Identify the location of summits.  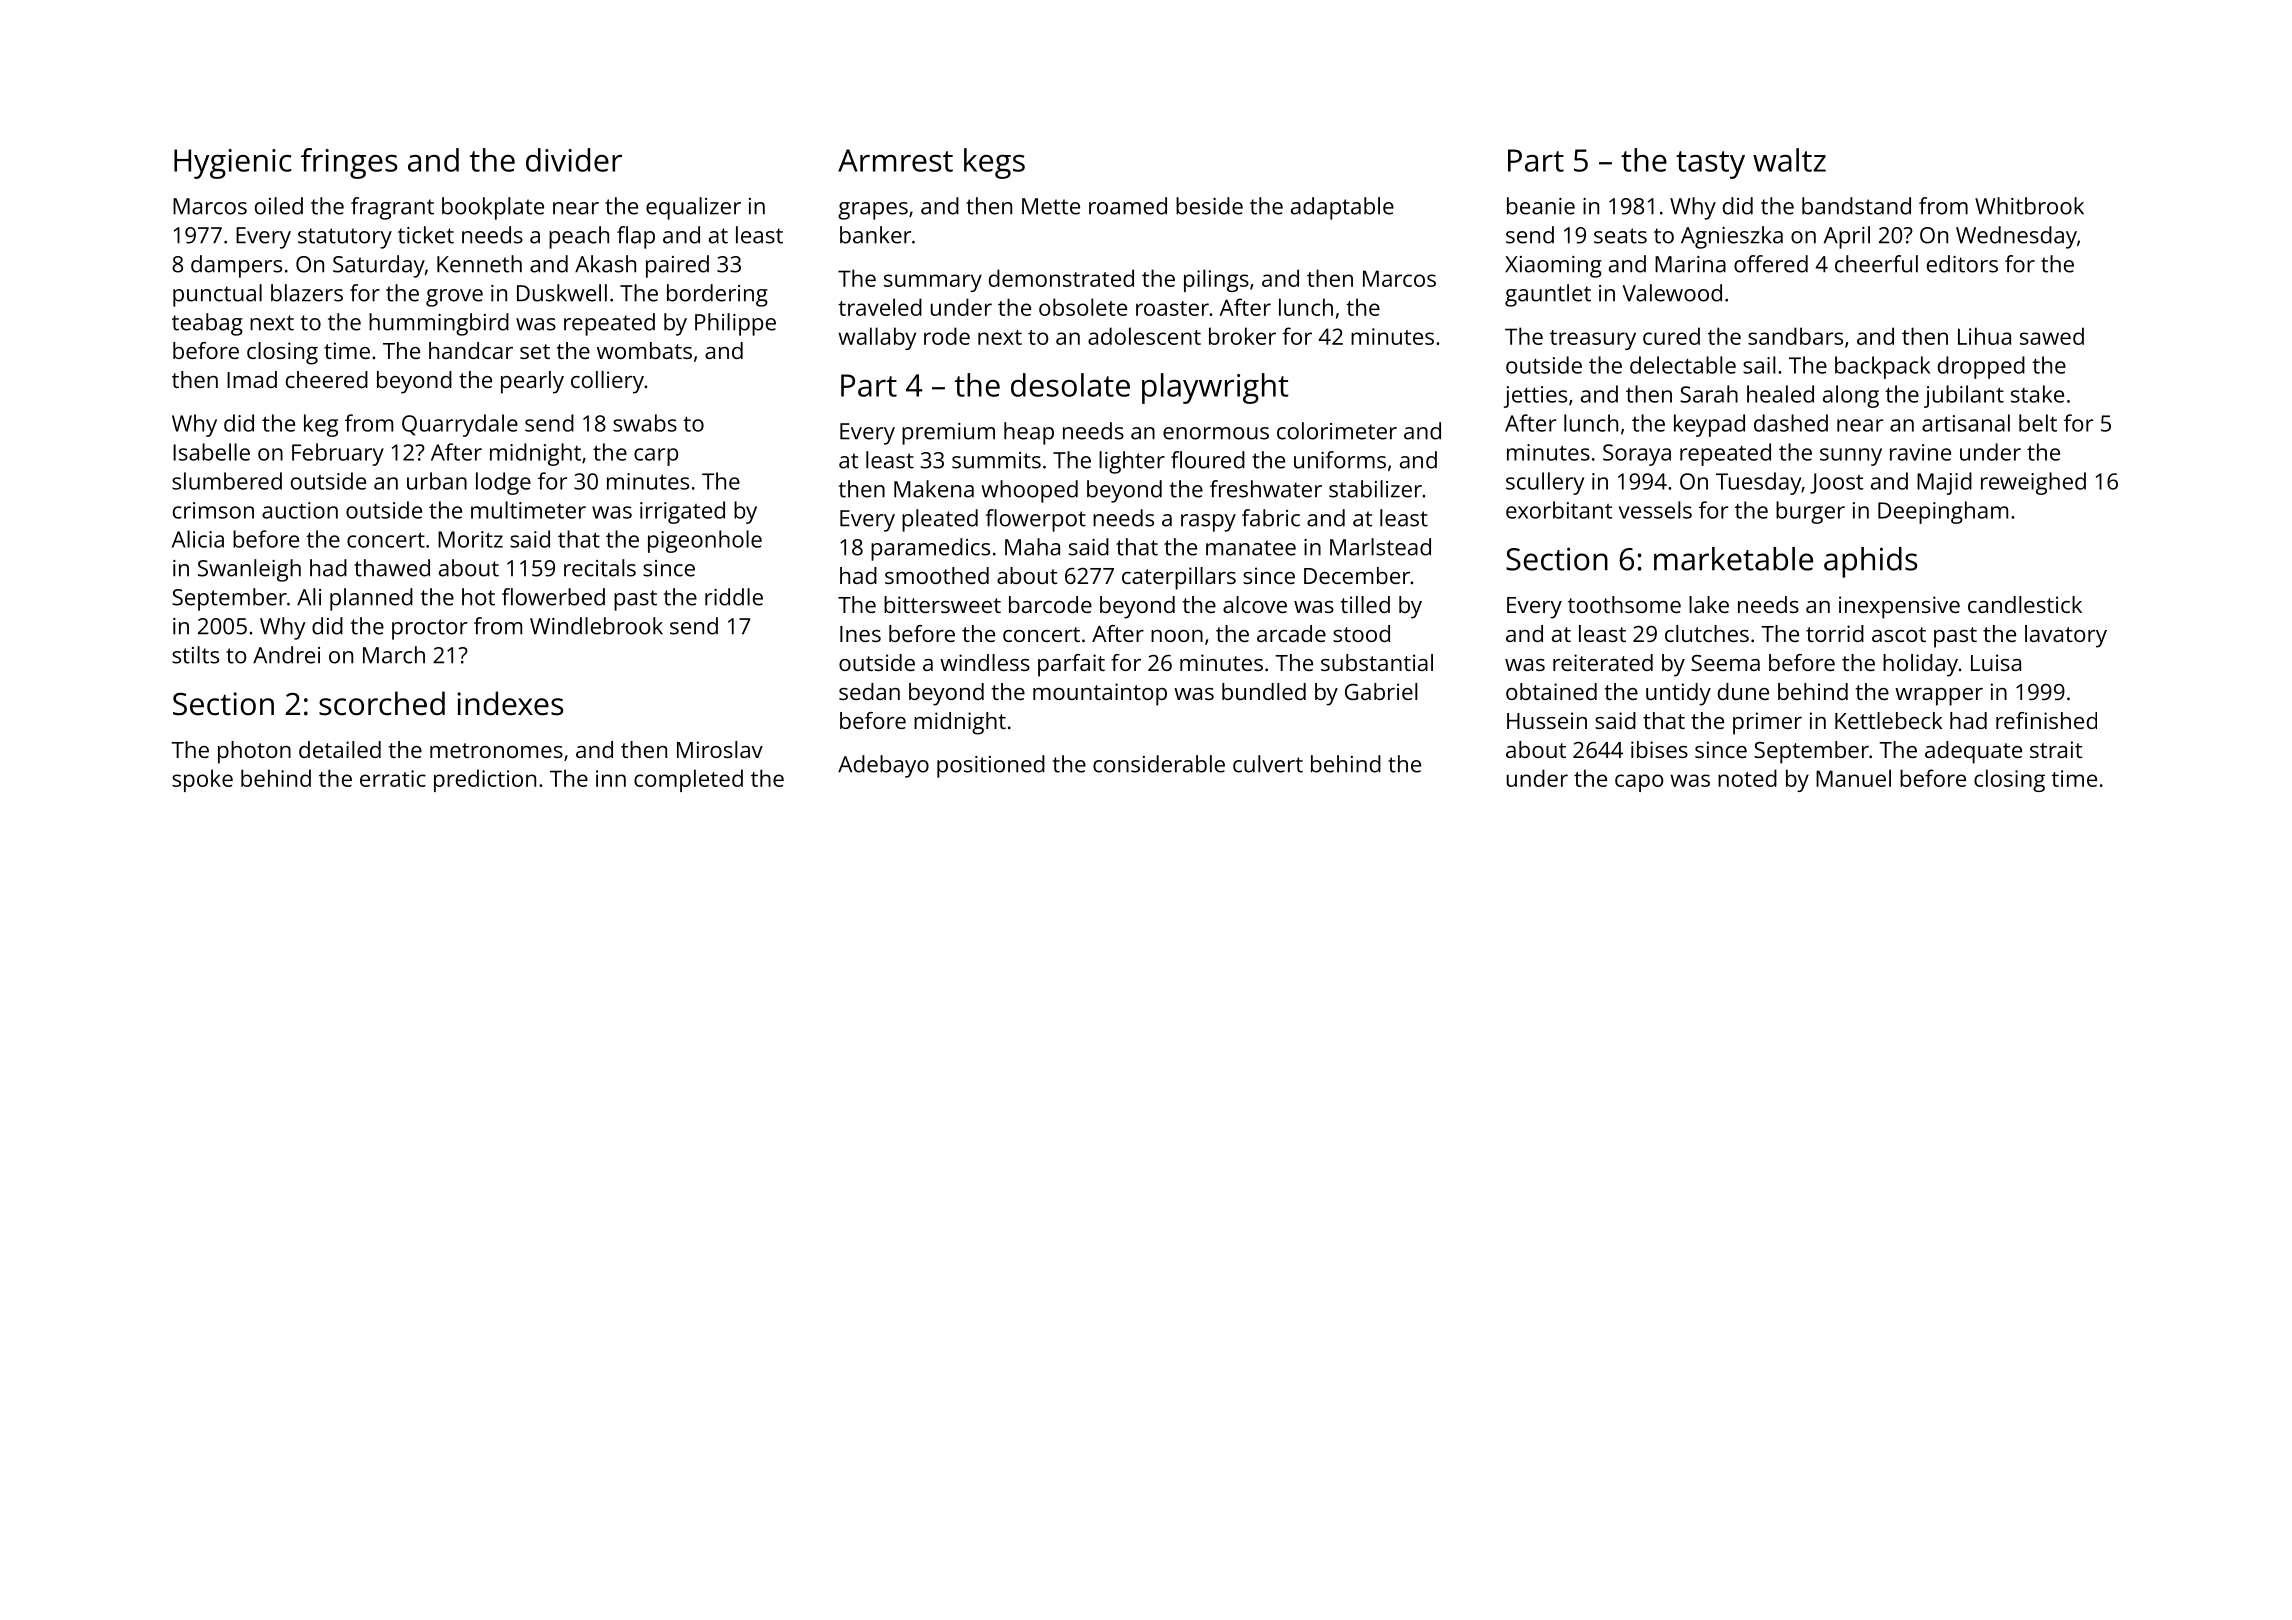
(996, 460).
